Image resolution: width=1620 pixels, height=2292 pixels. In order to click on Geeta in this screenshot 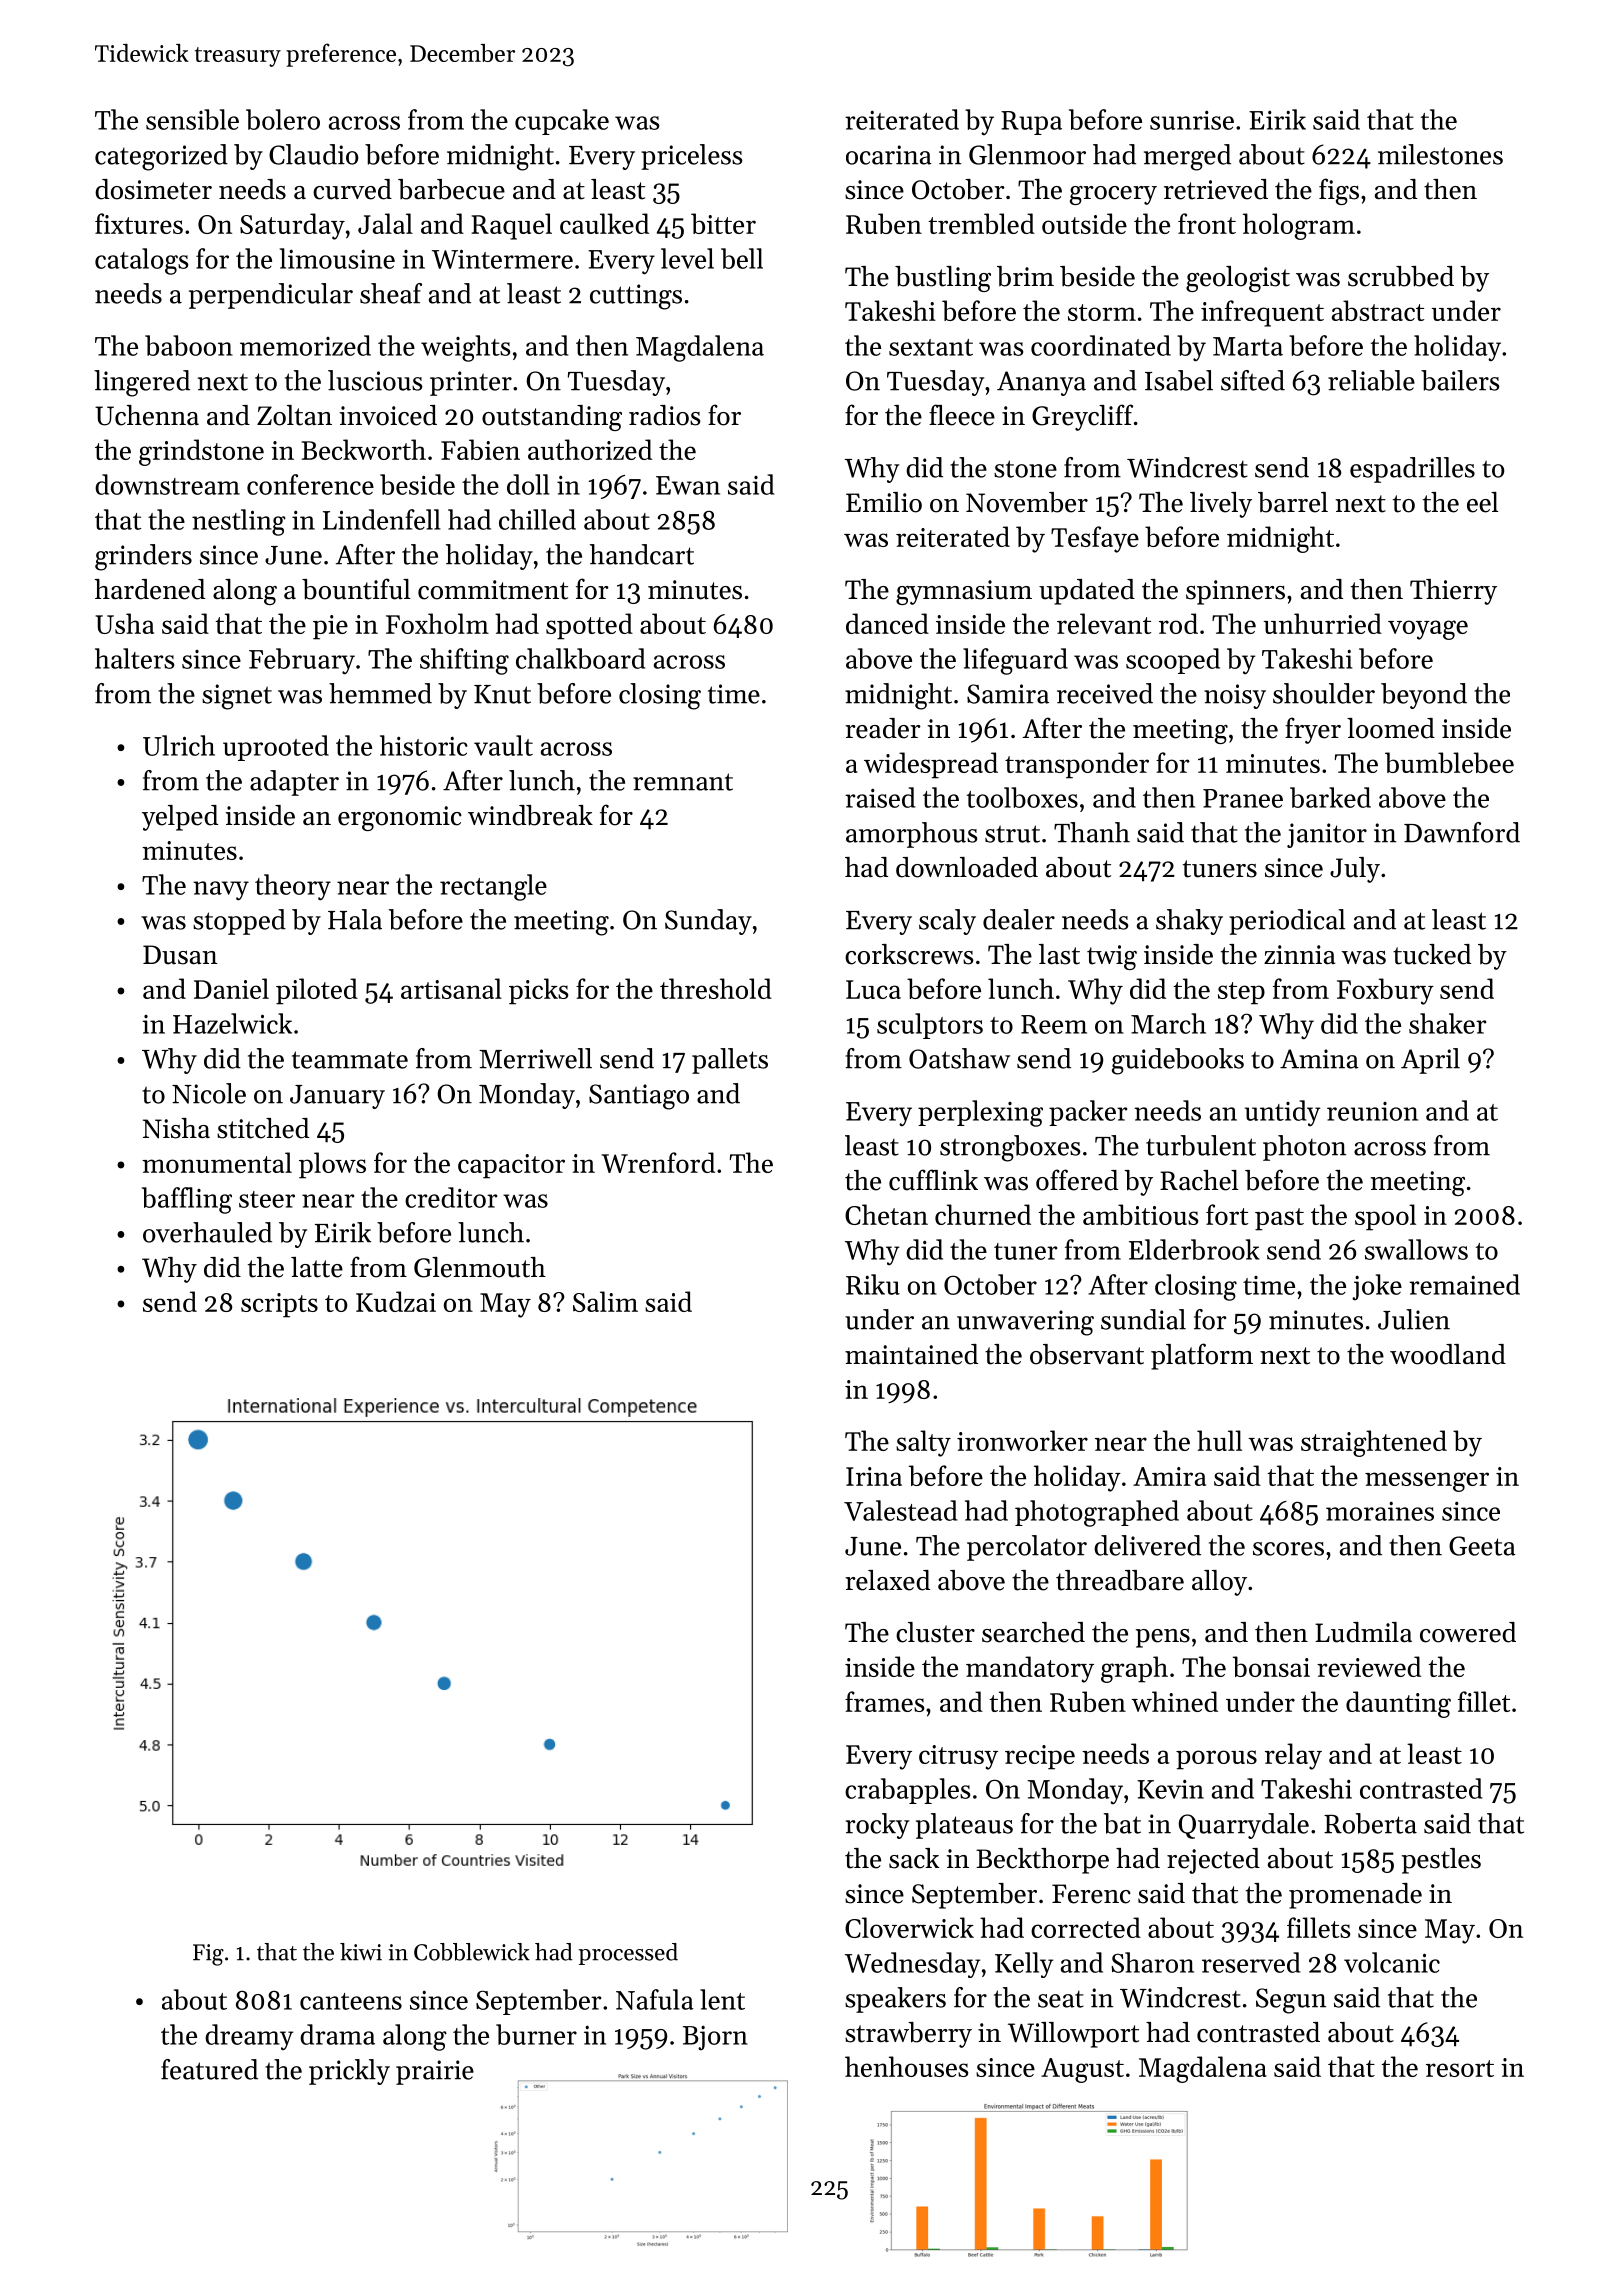, I will do `click(1482, 1546)`.
